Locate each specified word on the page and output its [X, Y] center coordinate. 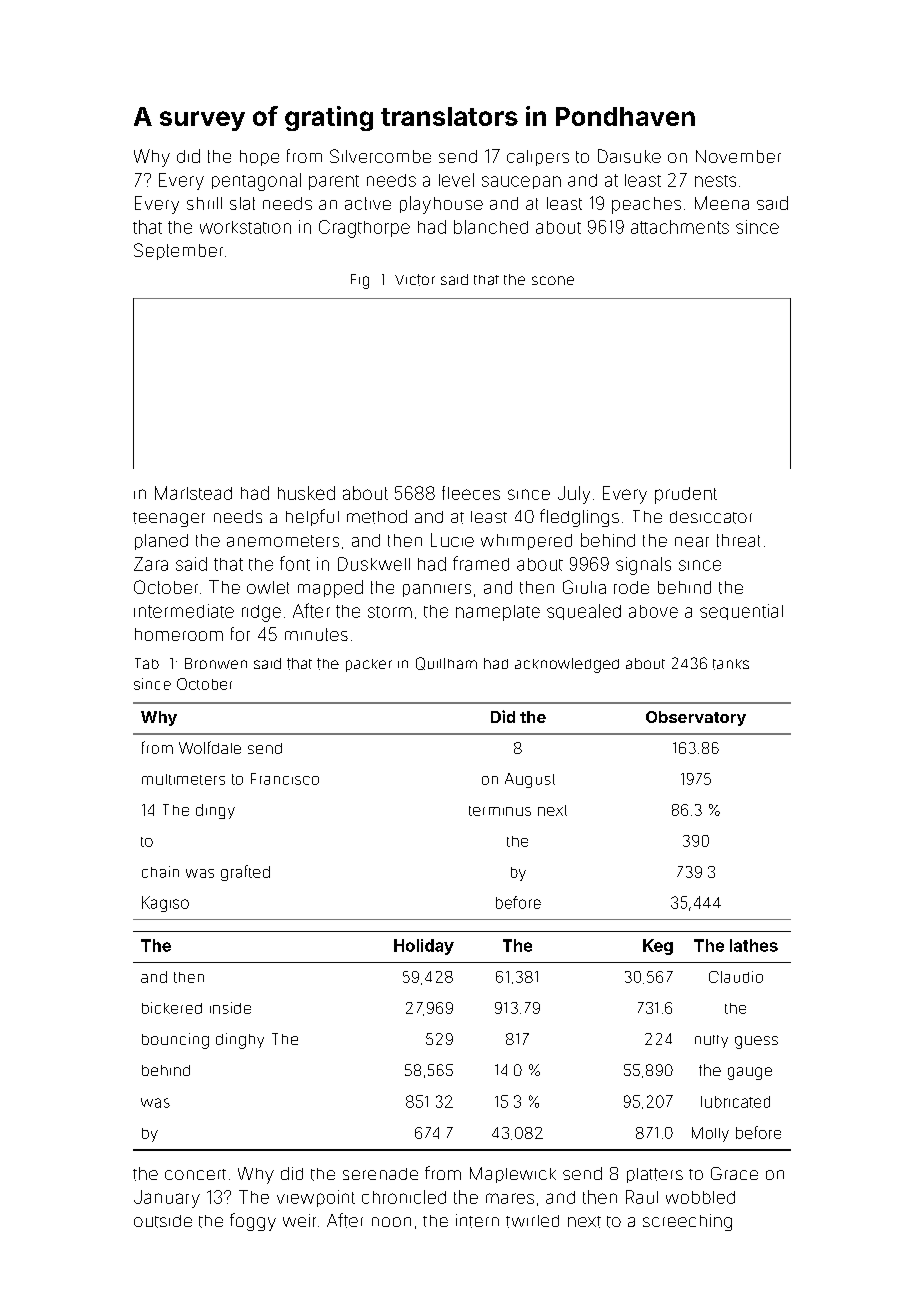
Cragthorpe [364, 229]
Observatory [696, 718]
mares [510, 1198]
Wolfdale [210, 747]
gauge [750, 1073]
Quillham [446, 663]
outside [163, 1221]
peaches [646, 205]
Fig [360, 281]
